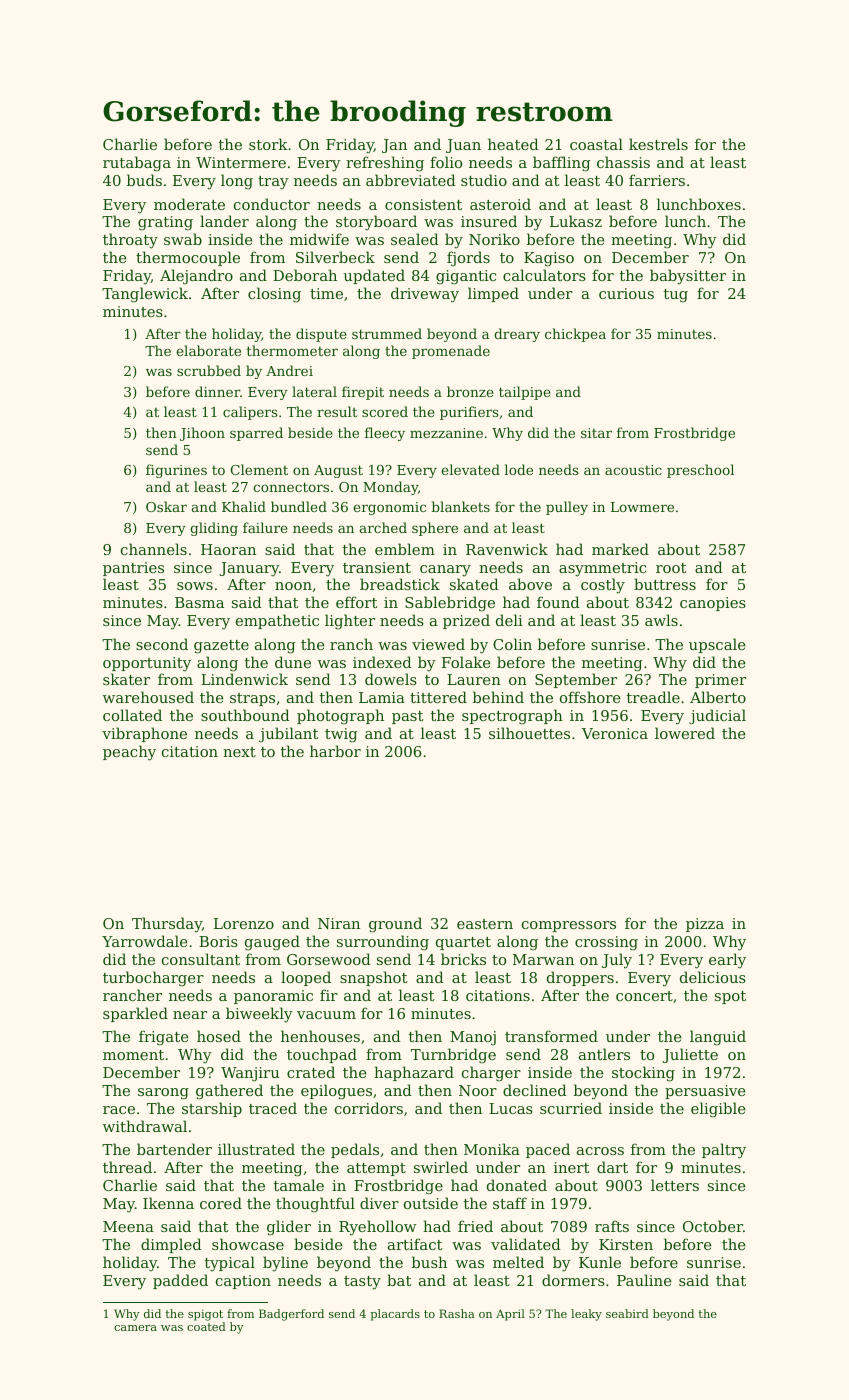 This image has height=1400, width=849. Describe the element at coordinates (627, 1313) in the image. I see `seabird` at that location.
